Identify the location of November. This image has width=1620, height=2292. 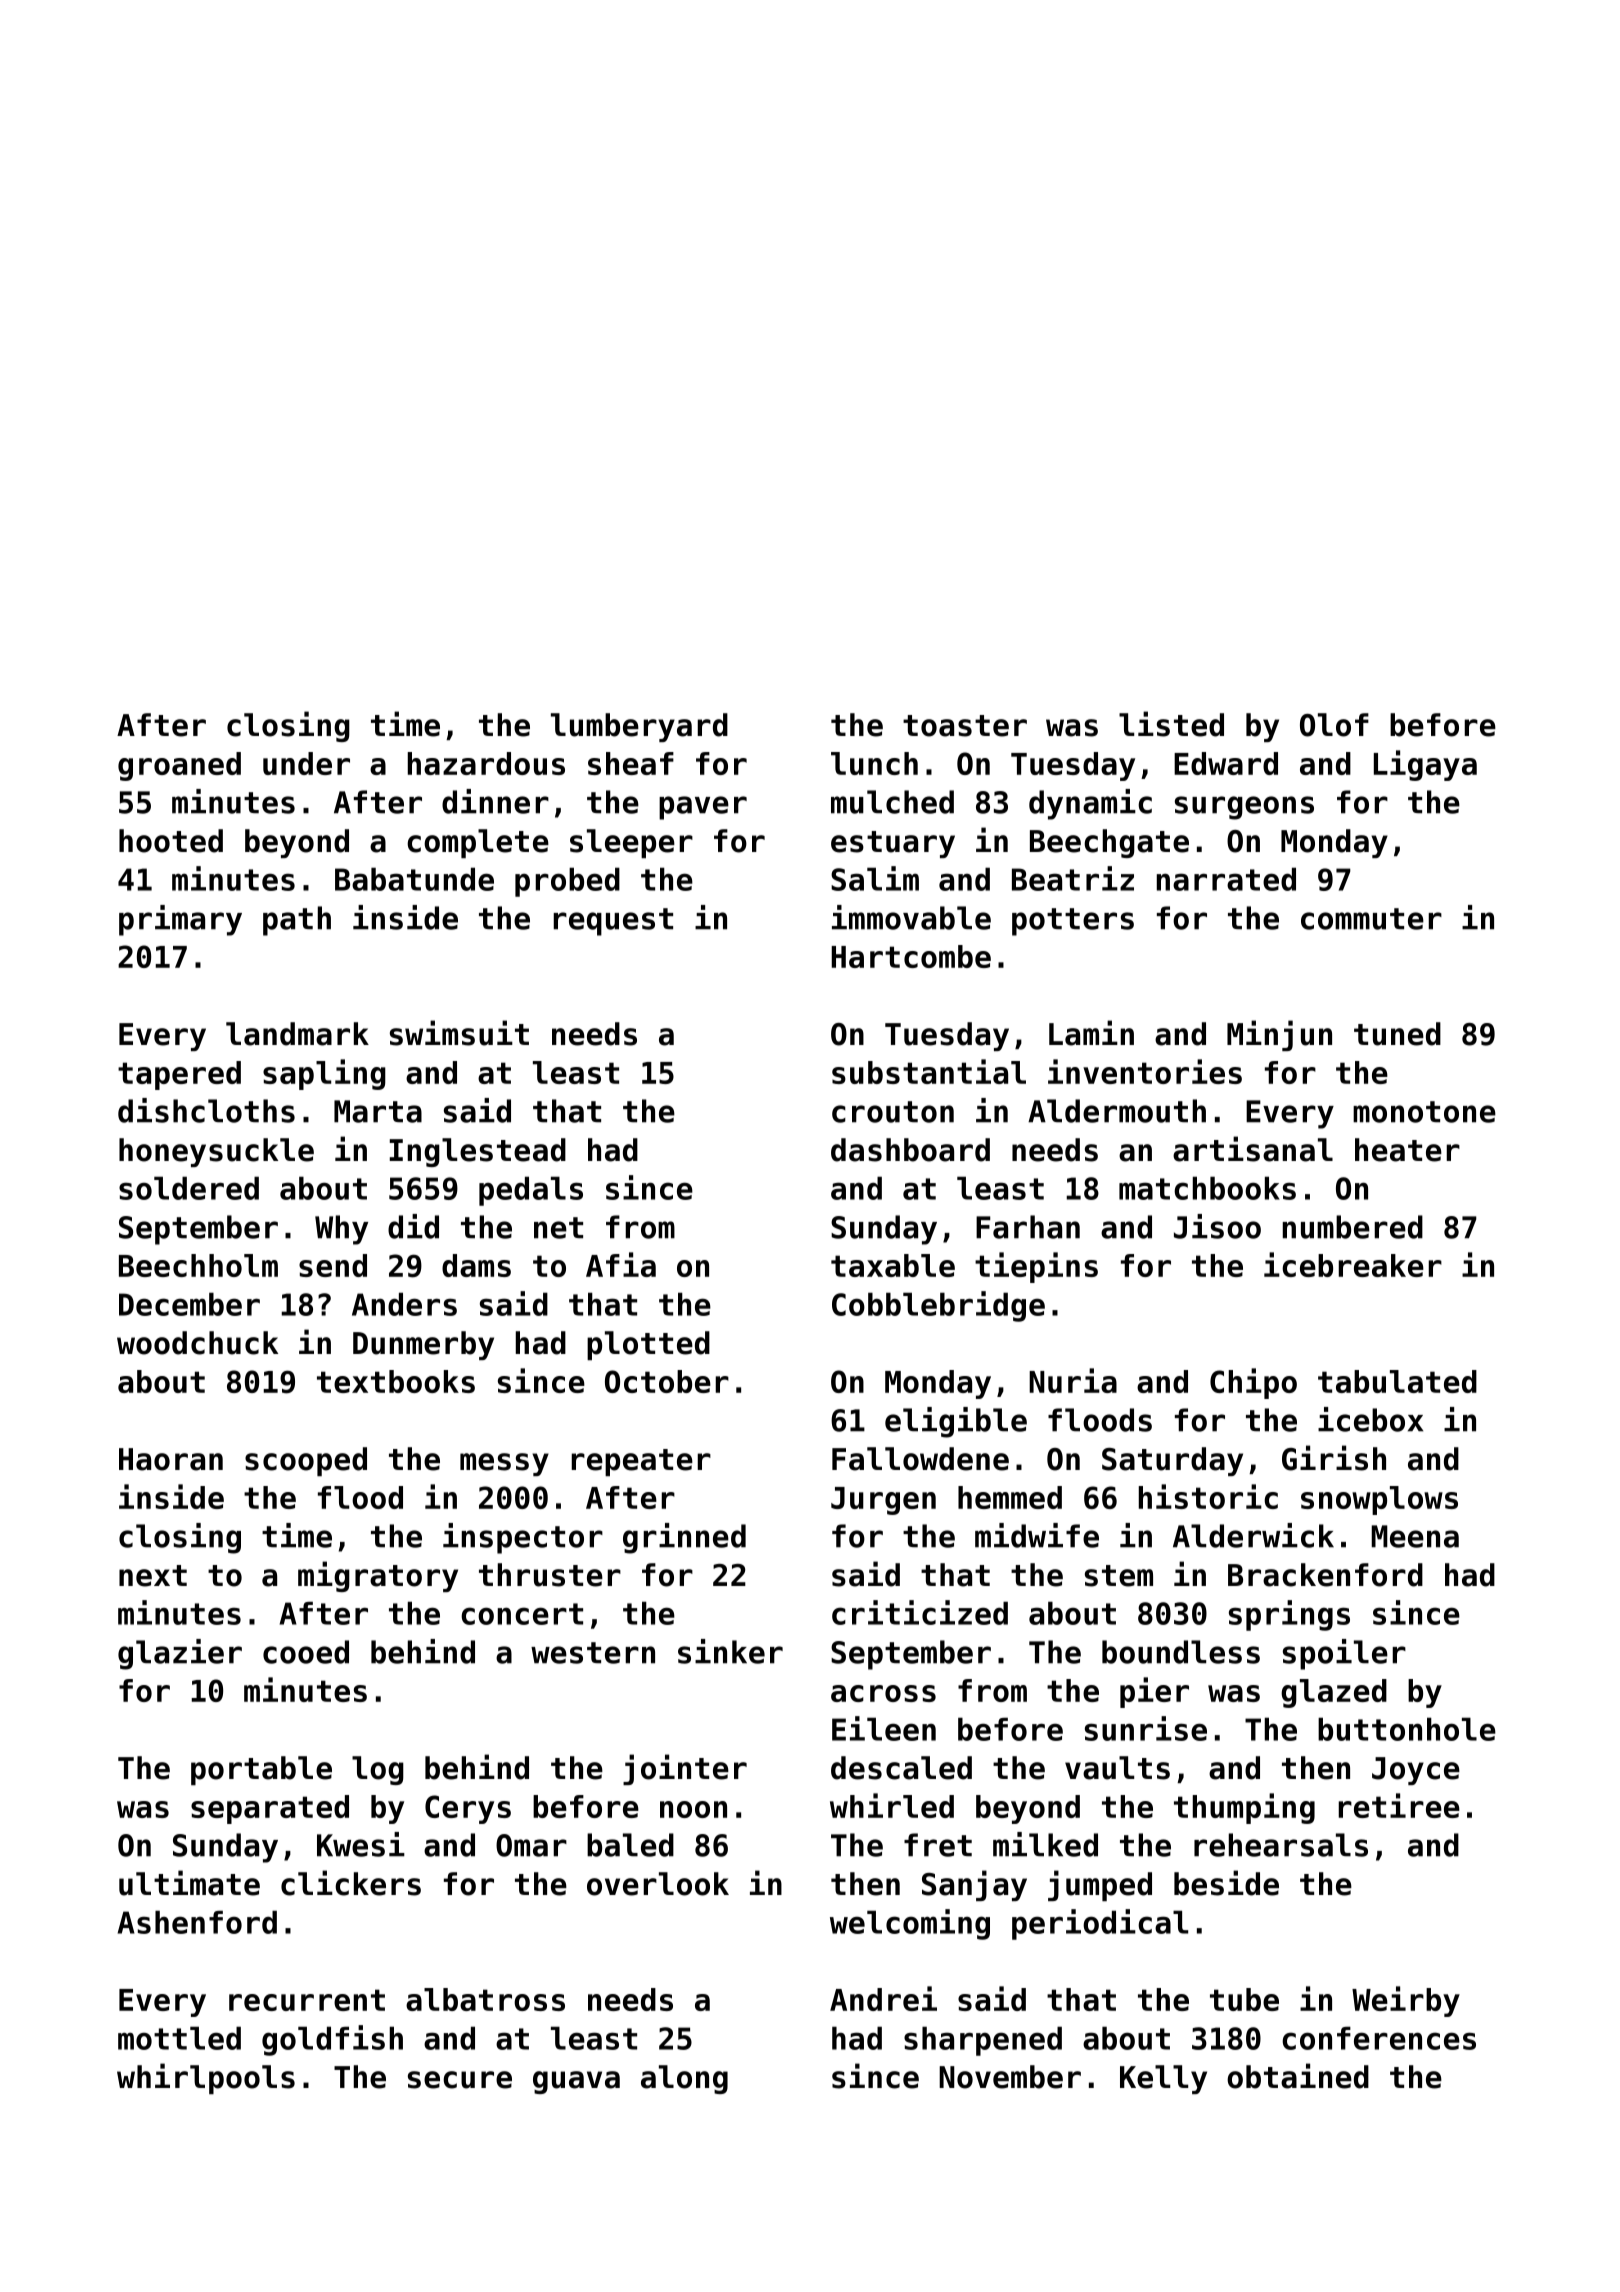
(1010, 2077).
